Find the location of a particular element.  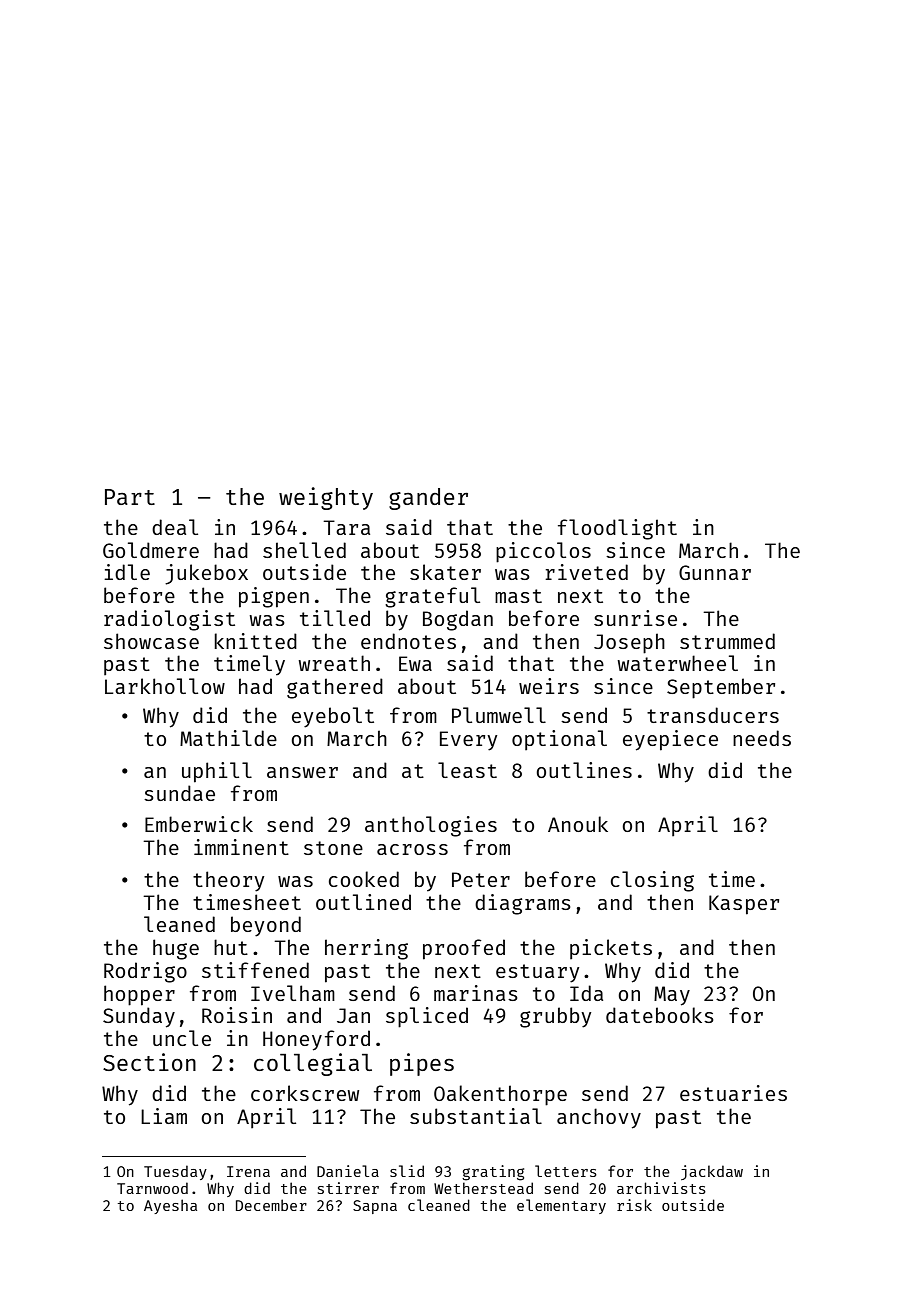

least is located at coordinates (467, 770).
